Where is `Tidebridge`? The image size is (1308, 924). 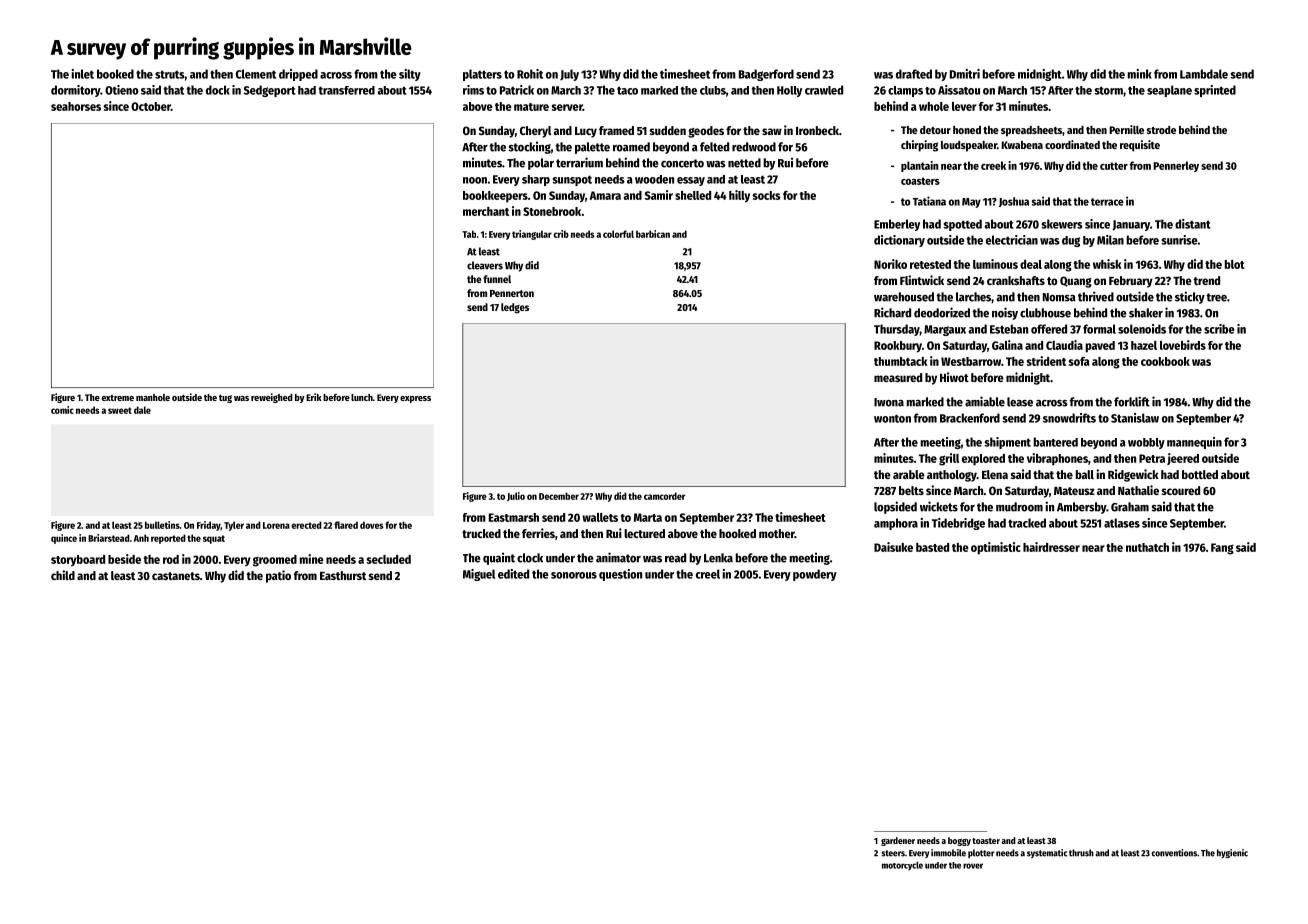
Tidebridge is located at coordinates (958, 524).
